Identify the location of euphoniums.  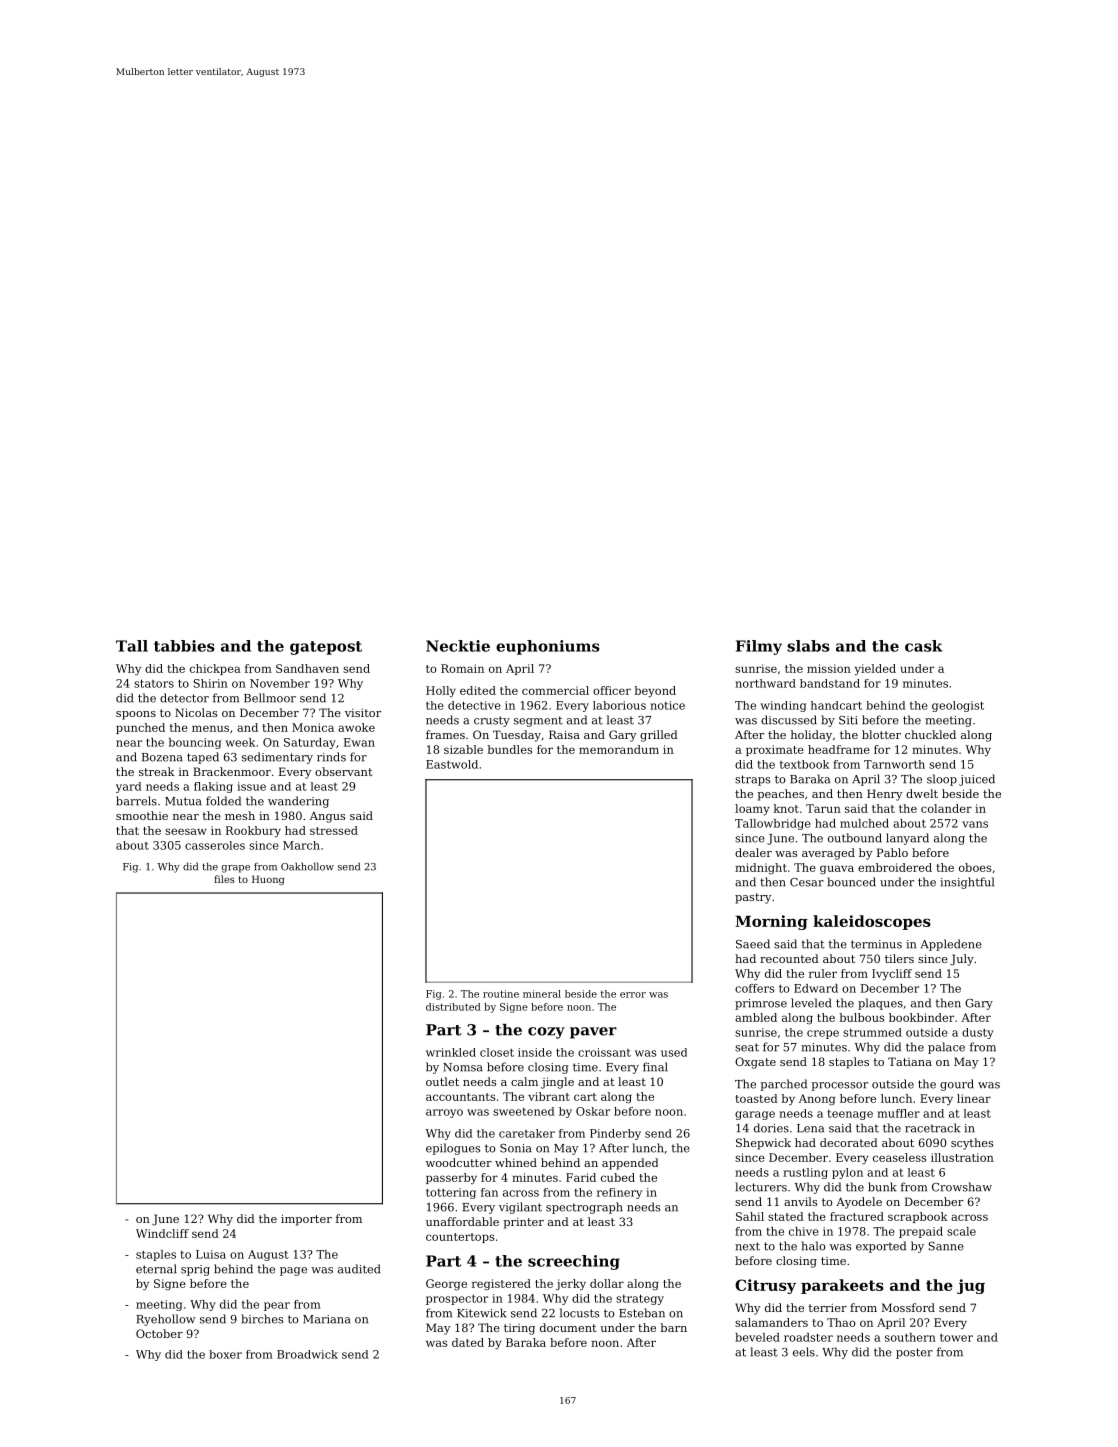
(548, 647).
